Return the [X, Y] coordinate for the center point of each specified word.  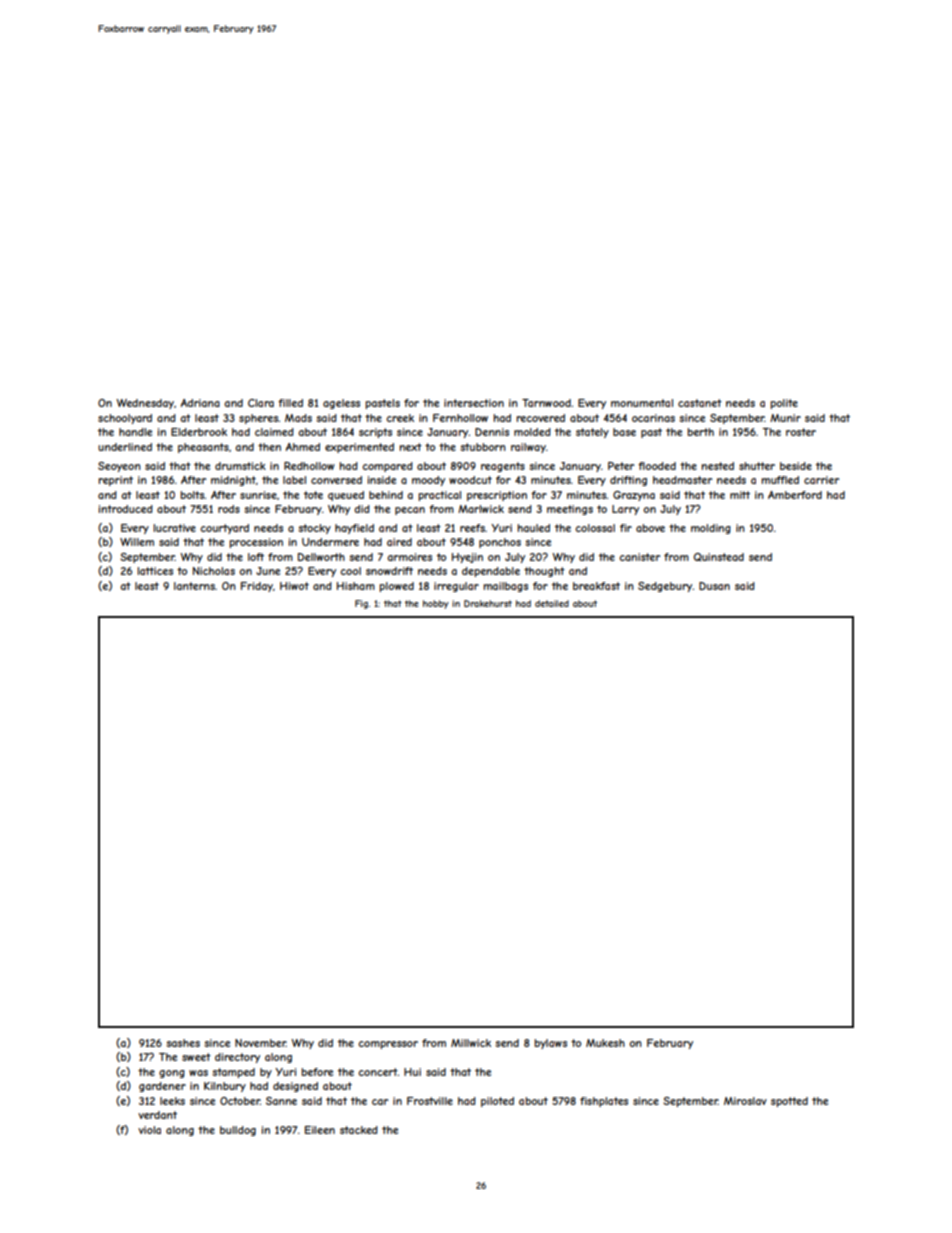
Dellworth [321, 557]
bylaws [551, 1044]
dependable [491, 572]
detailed [552, 603]
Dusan [714, 586]
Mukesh [605, 1043]
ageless [341, 404]
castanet [700, 403]
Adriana [200, 403]
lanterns [194, 586]
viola [149, 1130]
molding [711, 529]
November [260, 1043]
